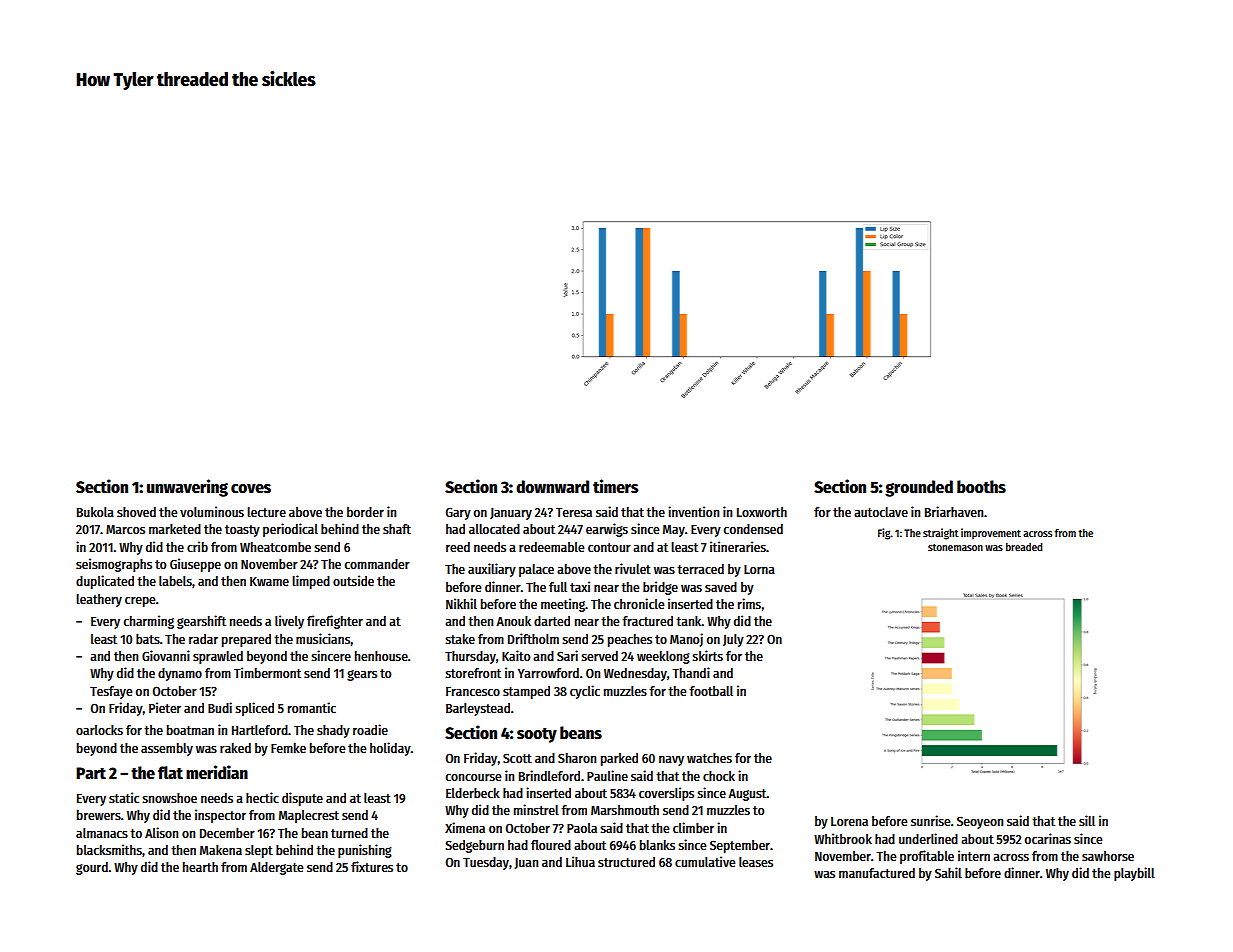 Image resolution: width=1233 pixels, height=952 pixels. I want to click on rims, so click(749, 603).
